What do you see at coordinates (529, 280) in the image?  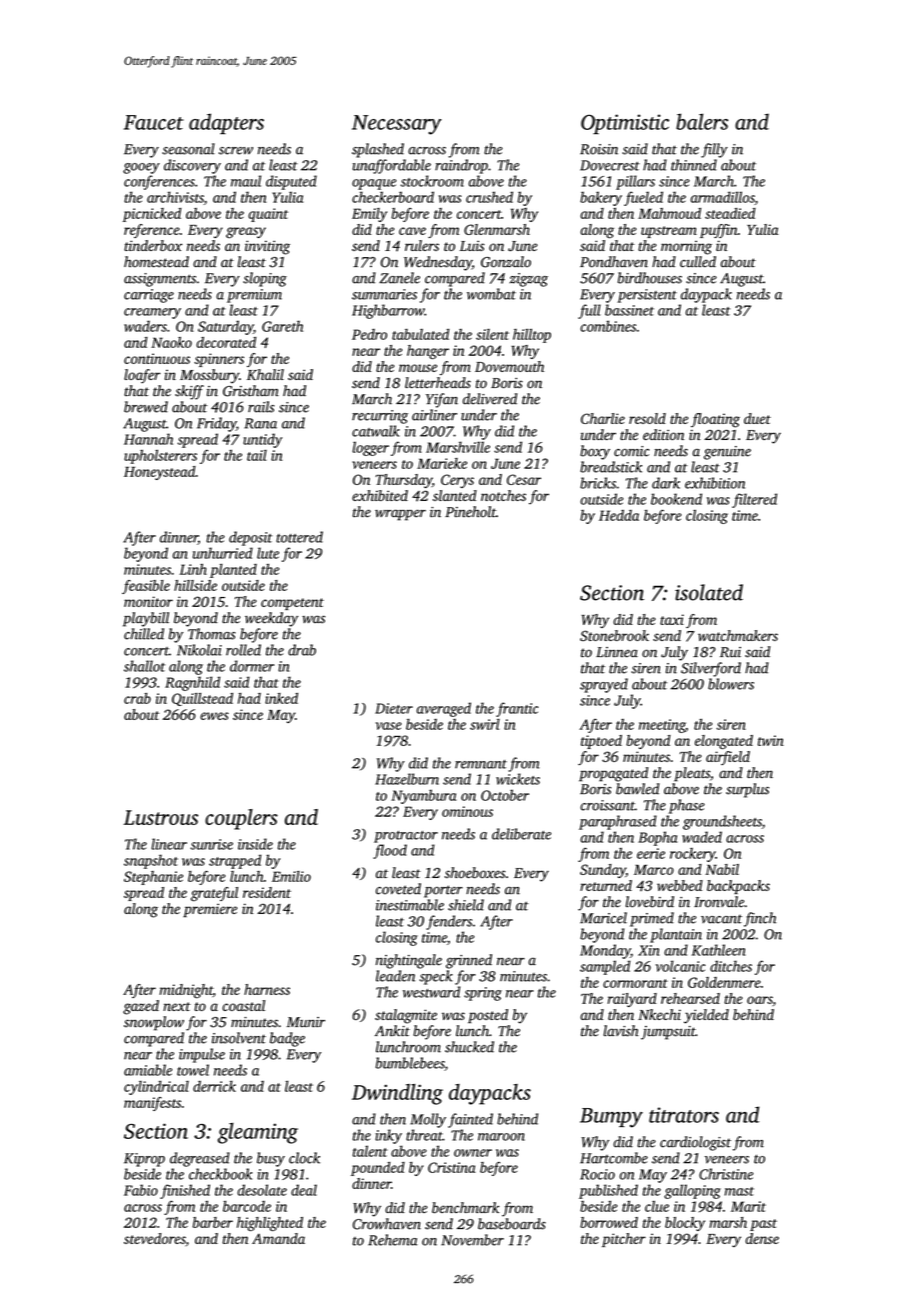 I see `zigzag` at bounding box center [529, 280].
